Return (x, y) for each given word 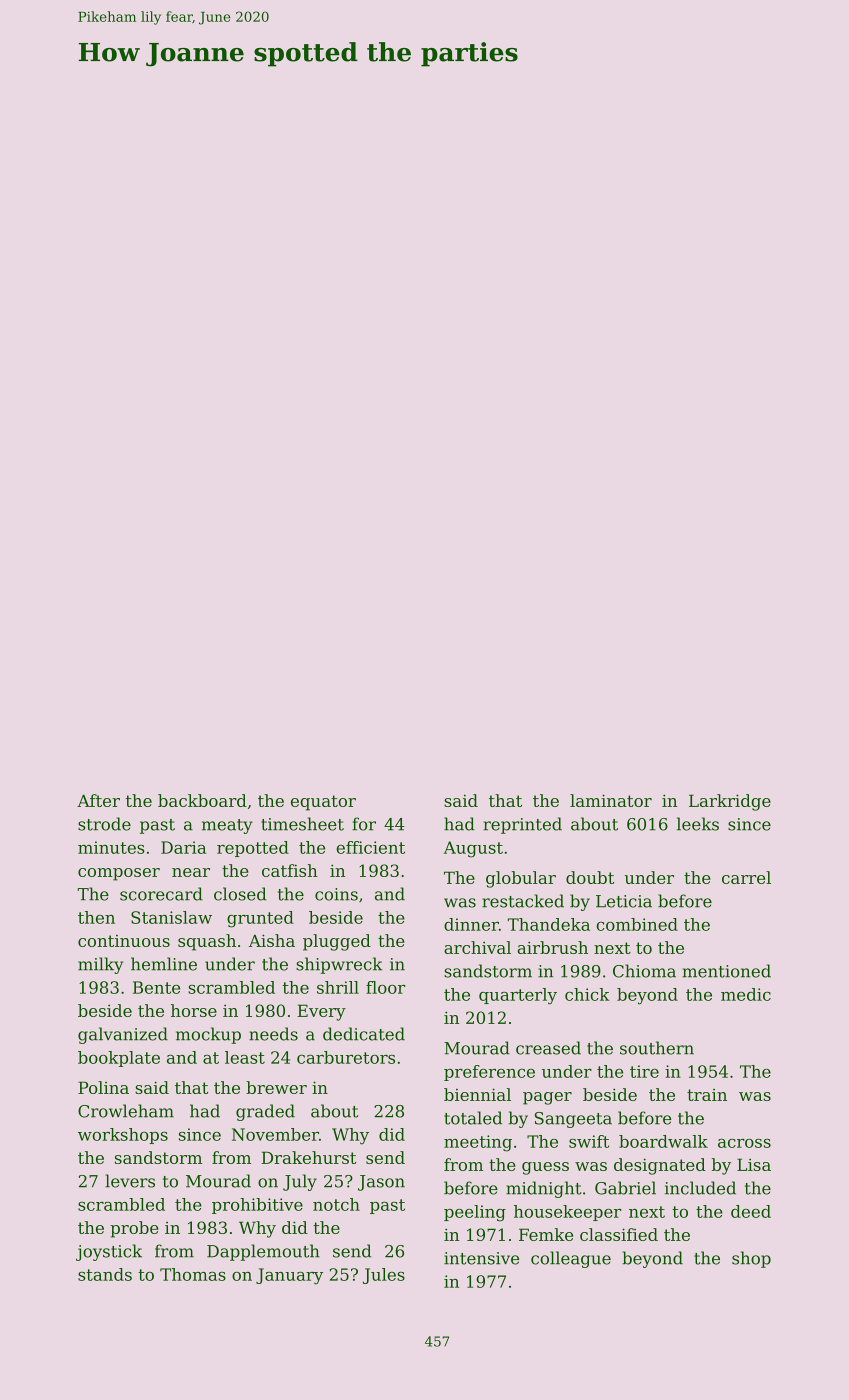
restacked (523, 901)
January (289, 1276)
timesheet (302, 824)
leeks (698, 824)
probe (134, 1229)
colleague (571, 1259)
